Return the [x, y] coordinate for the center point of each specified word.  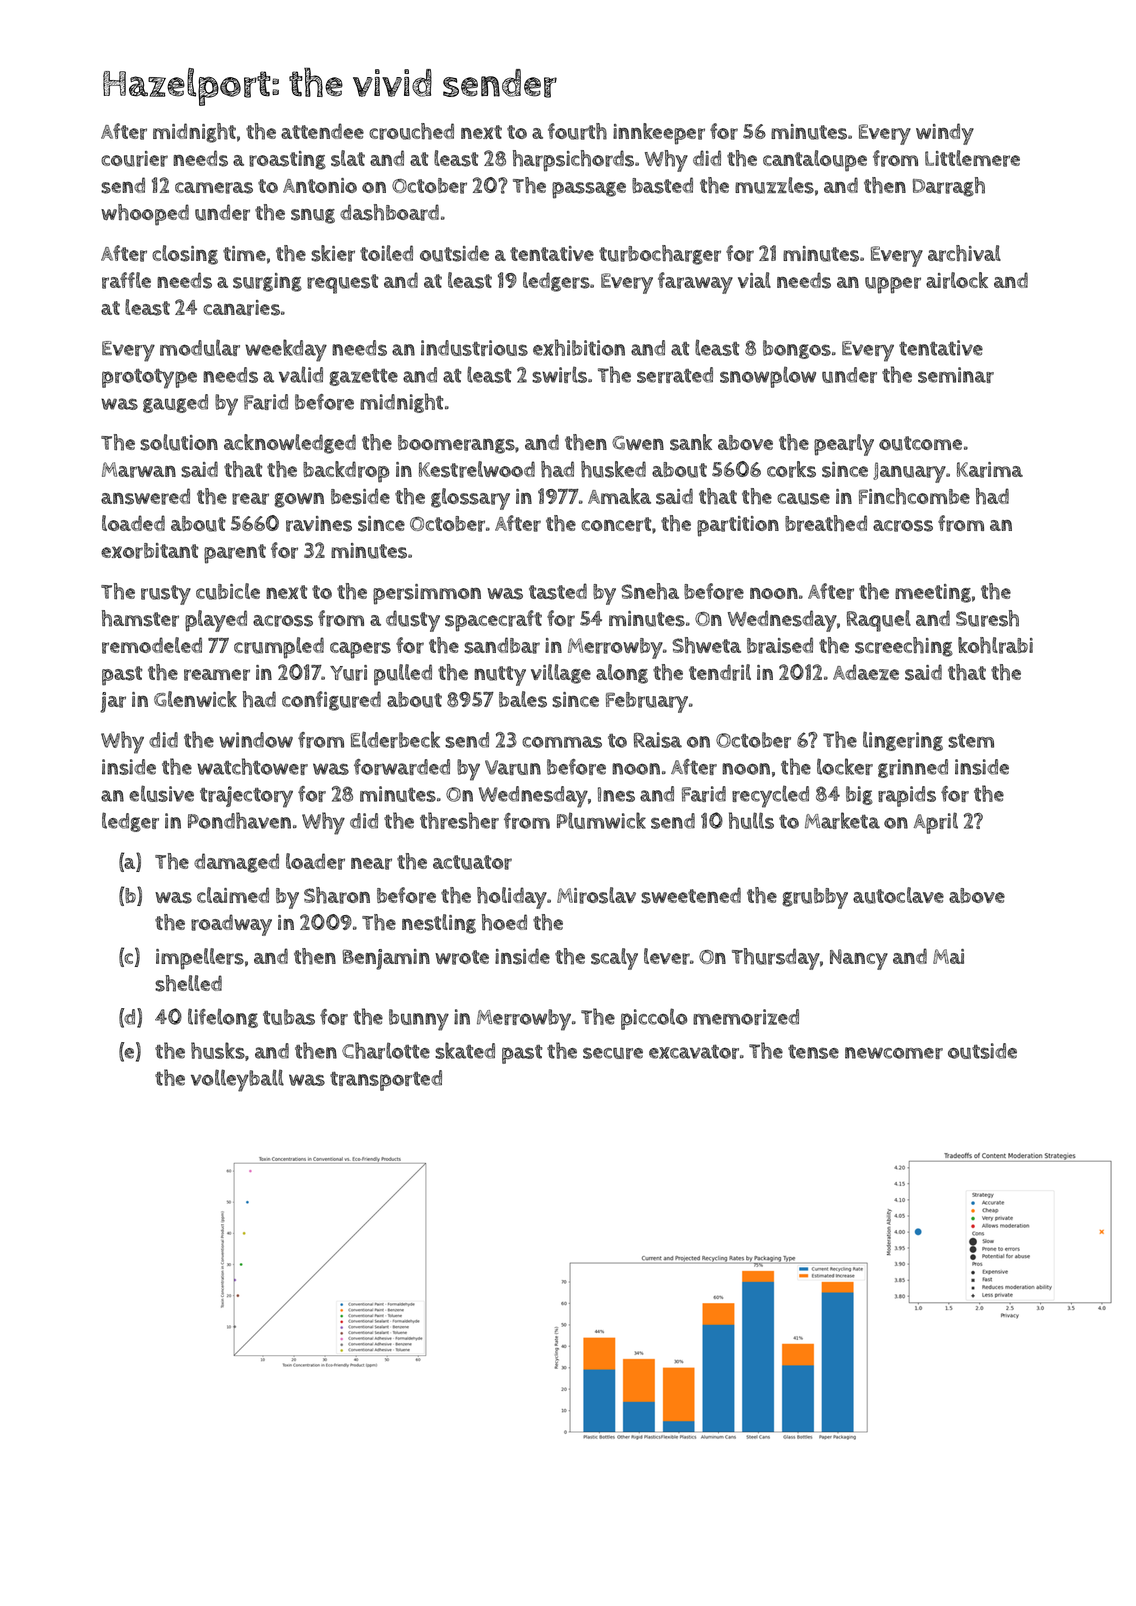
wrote [462, 957]
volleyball [237, 1080]
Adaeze [866, 672]
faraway [695, 283]
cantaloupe [815, 161]
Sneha [650, 591]
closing [185, 255]
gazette [363, 377]
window [256, 740]
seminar [956, 375]
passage [589, 190]
